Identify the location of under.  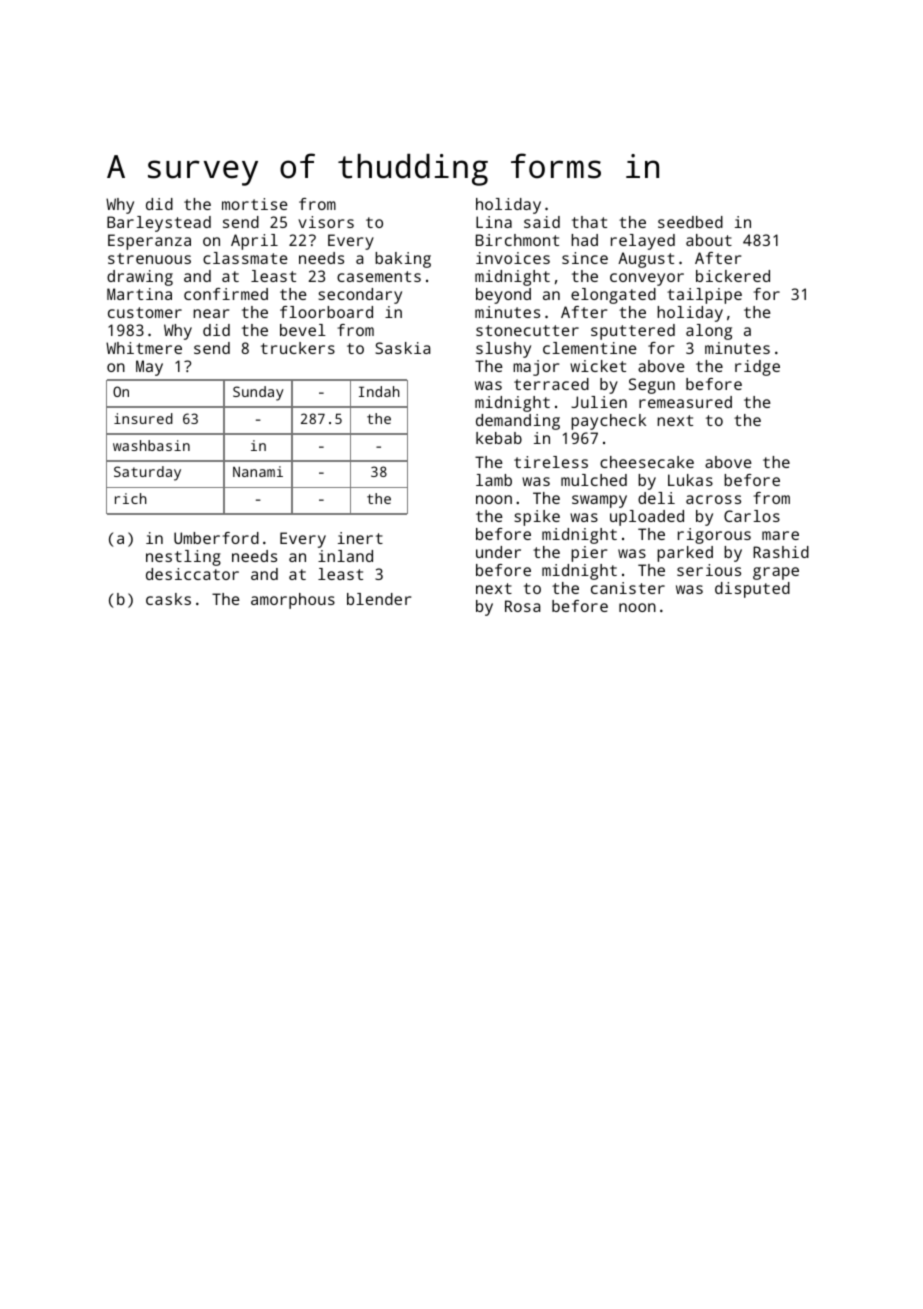
(498, 552).
